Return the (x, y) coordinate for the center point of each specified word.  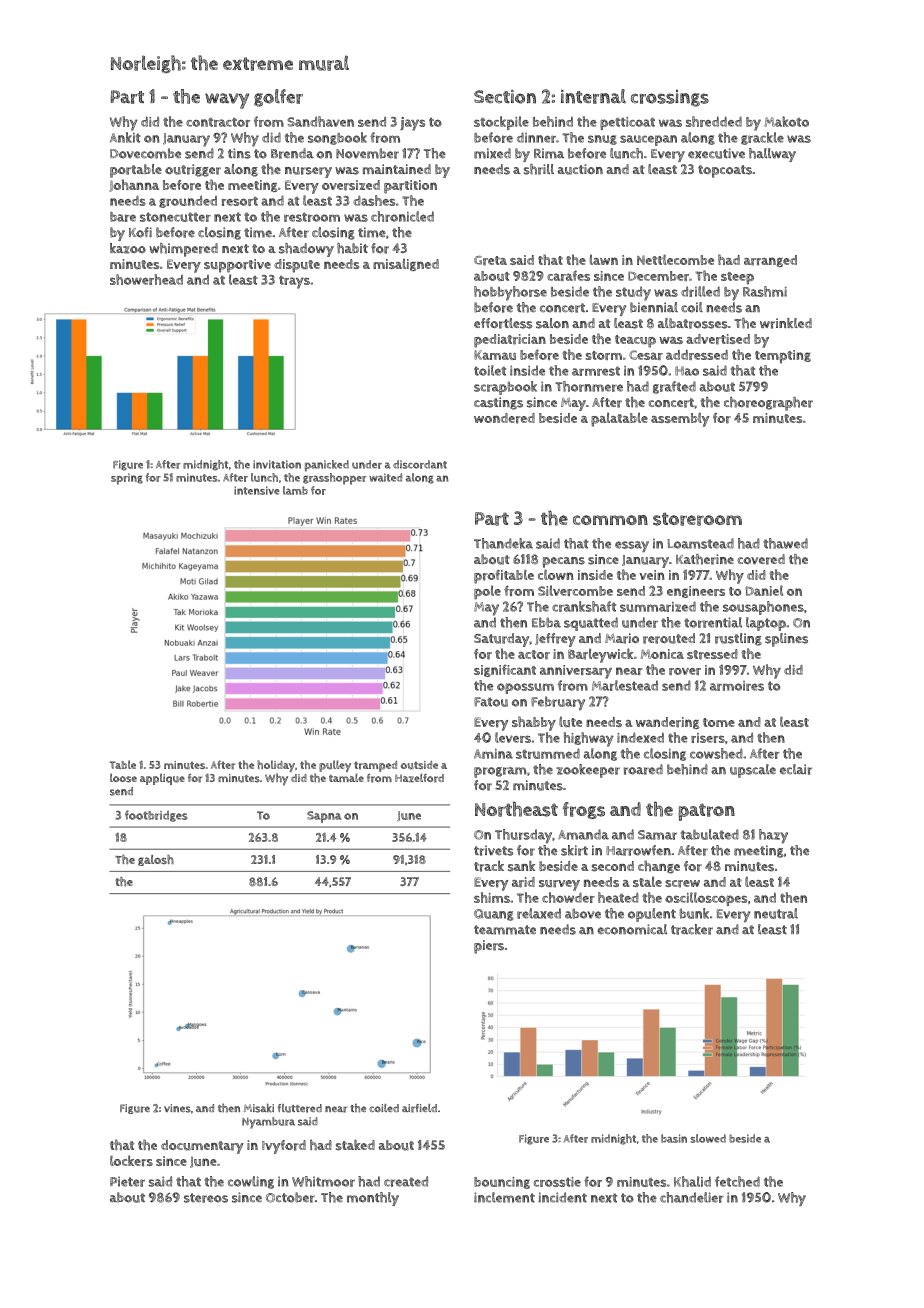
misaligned (406, 264)
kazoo (128, 248)
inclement (504, 1197)
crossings (670, 98)
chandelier (692, 1197)
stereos (206, 1198)
